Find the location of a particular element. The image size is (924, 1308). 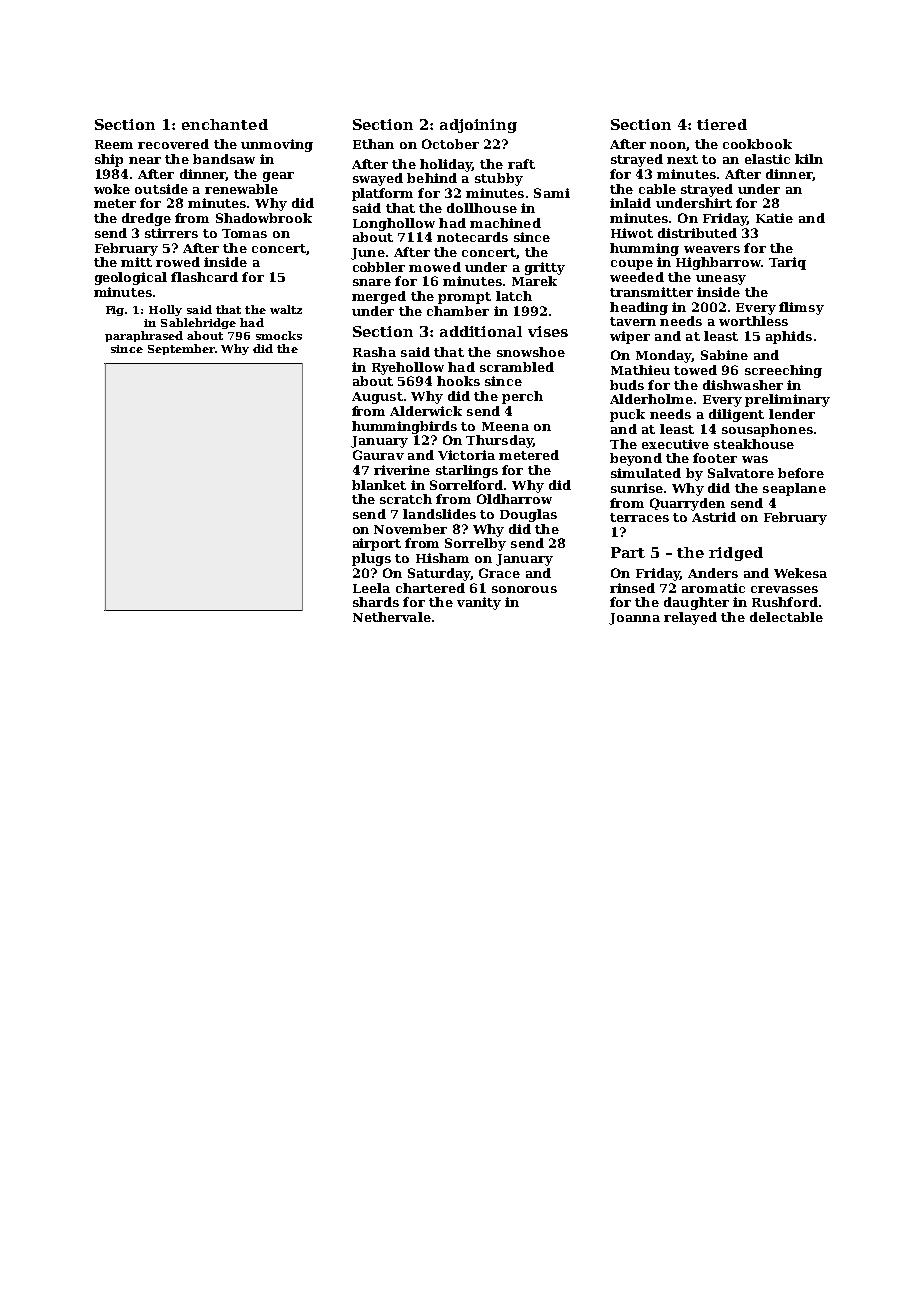

tiered is located at coordinates (722, 124).
